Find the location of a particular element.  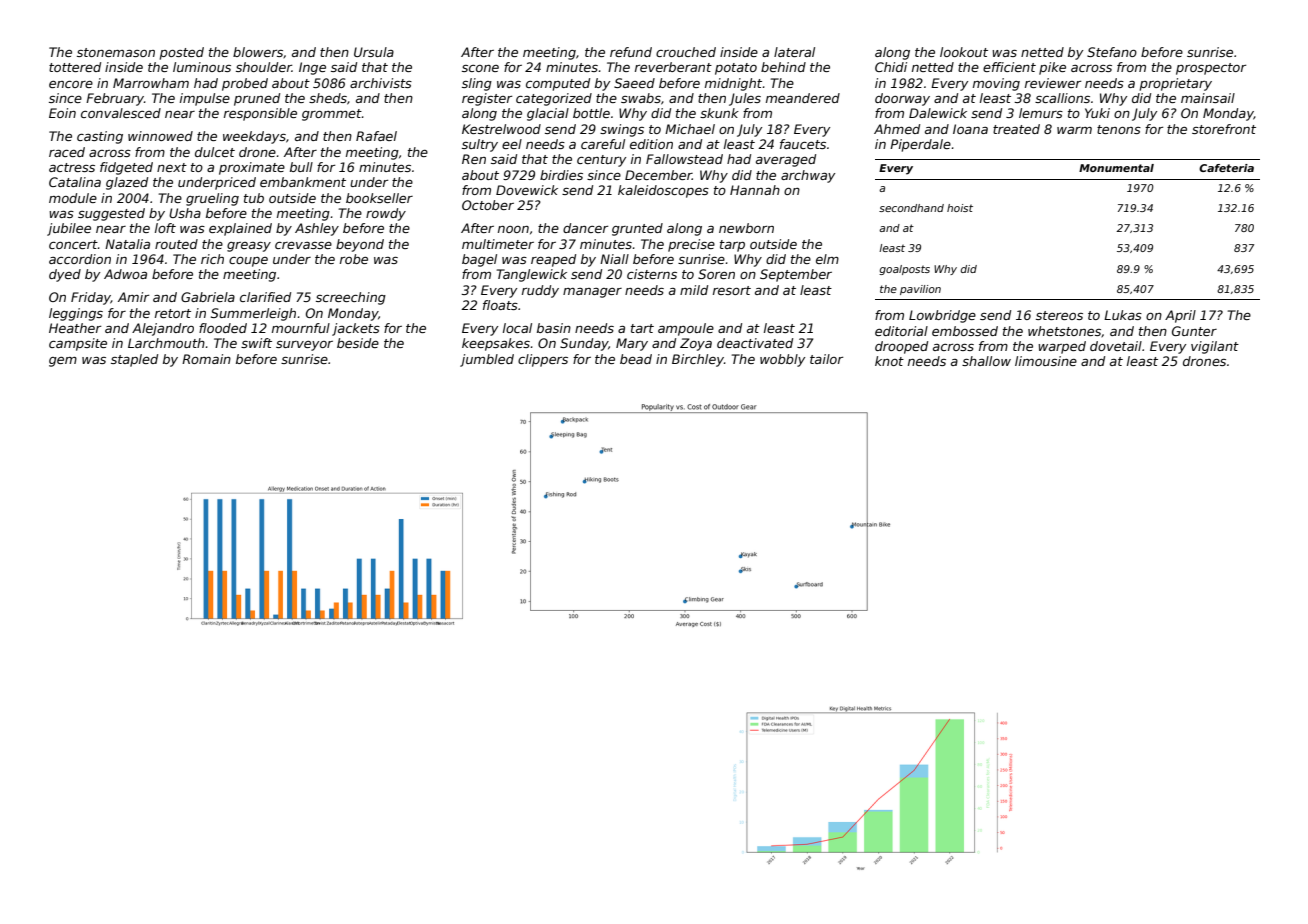

tenons is located at coordinates (1119, 129).
